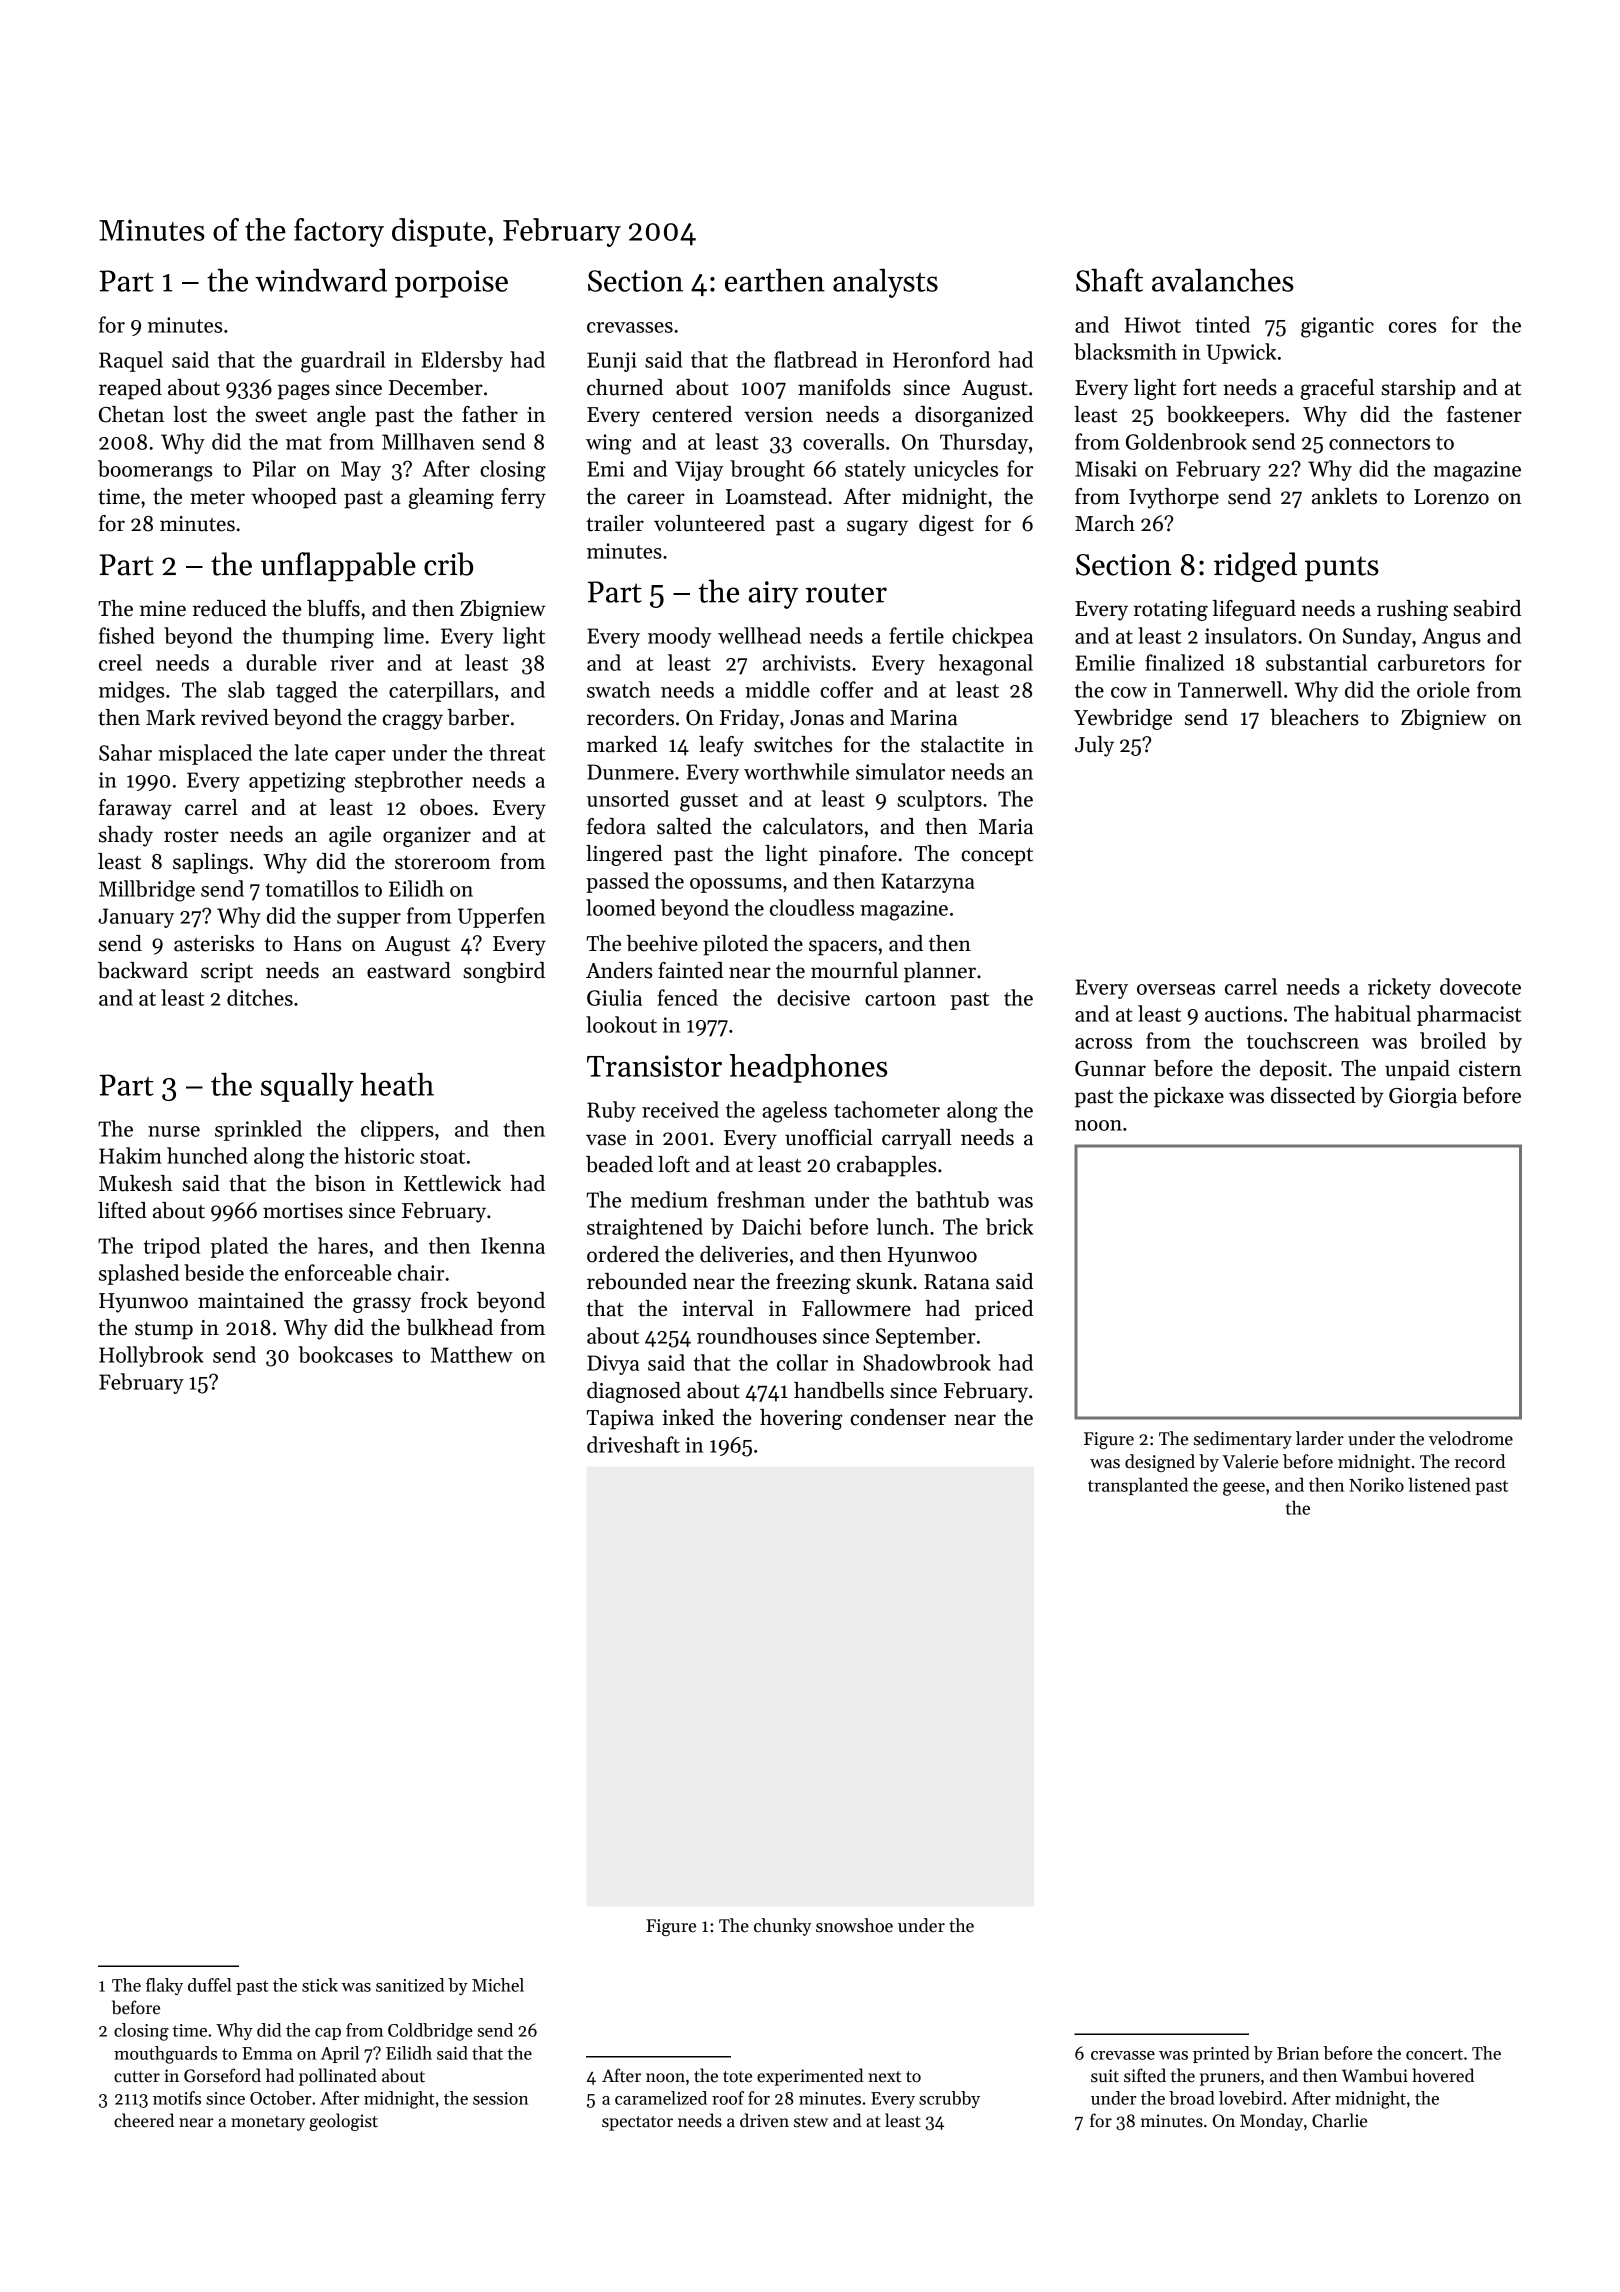 Image resolution: width=1620 pixels, height=2292 pixels. What do you see at coordinates (321, 280) in the screenshot?
I see `windward` at bounding box center [321, 280].
